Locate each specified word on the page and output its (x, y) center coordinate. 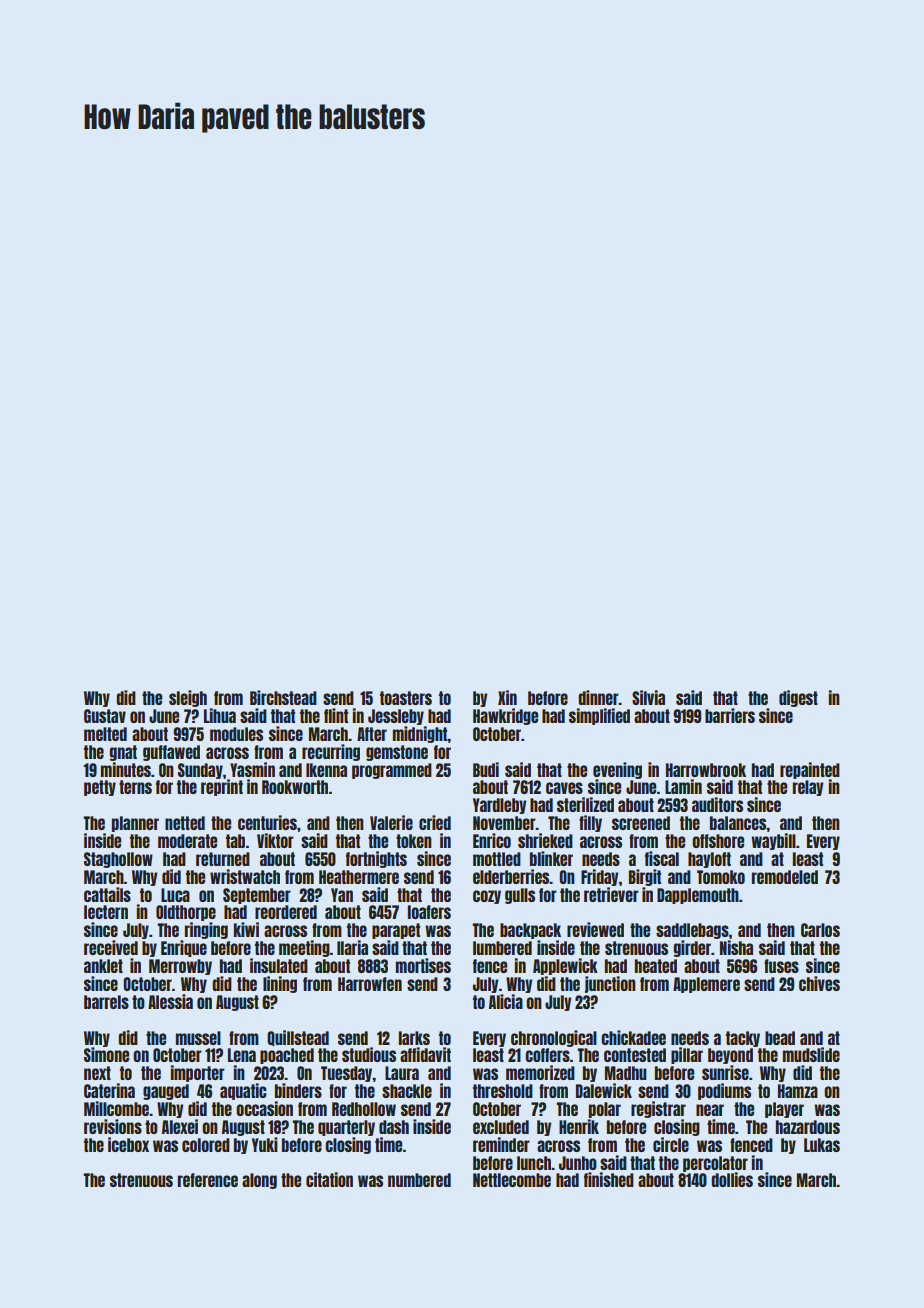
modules (236, 734)
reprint (222, 787)
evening (617, 770)
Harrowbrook (706, 770)
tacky (743, 1039)
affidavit (425, 1054)
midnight (420, 734)
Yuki (265, 1144)
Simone (106, 1054)
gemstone (397, 753)
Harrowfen (370, 984)
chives (819, 983)
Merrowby (180, 967)
